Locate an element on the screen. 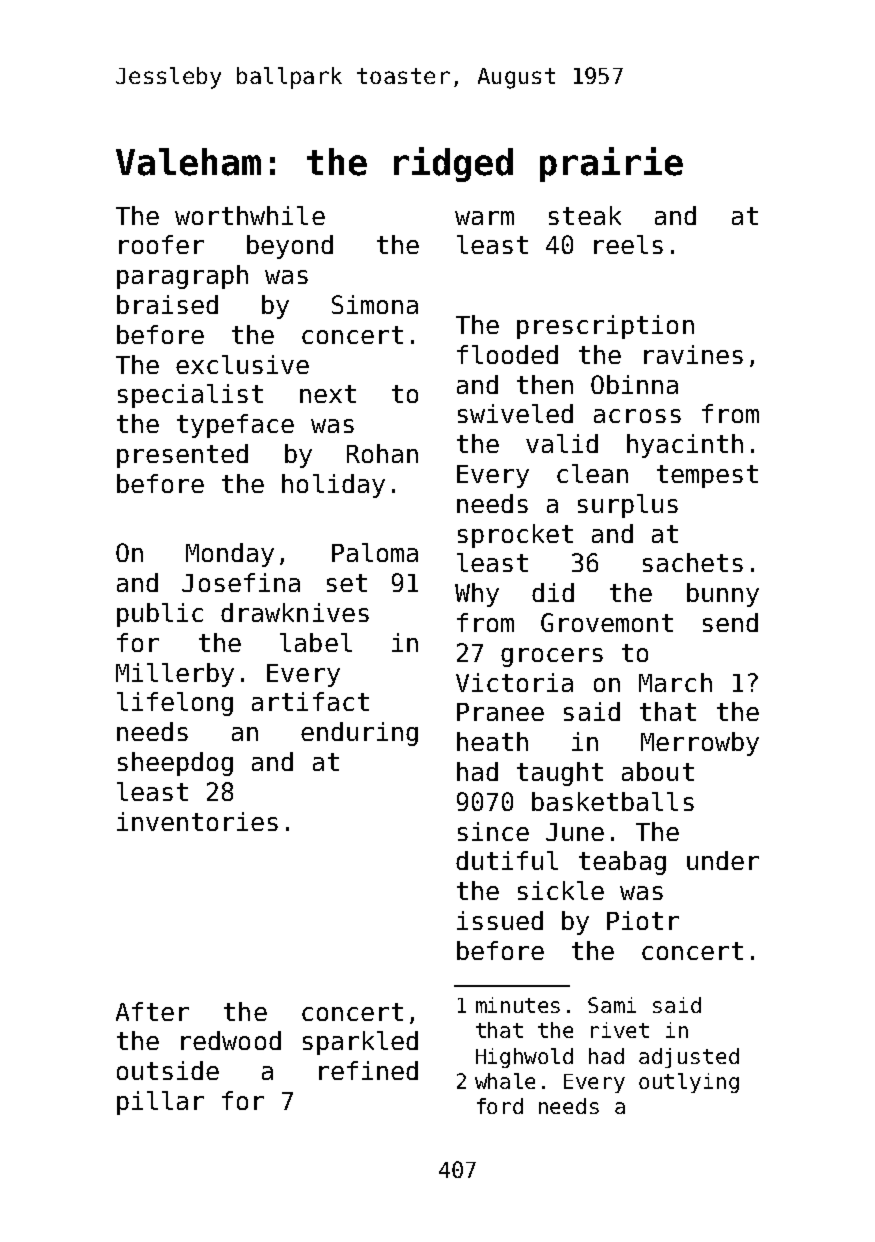  sprocket is located at coordinates (515, 536).
